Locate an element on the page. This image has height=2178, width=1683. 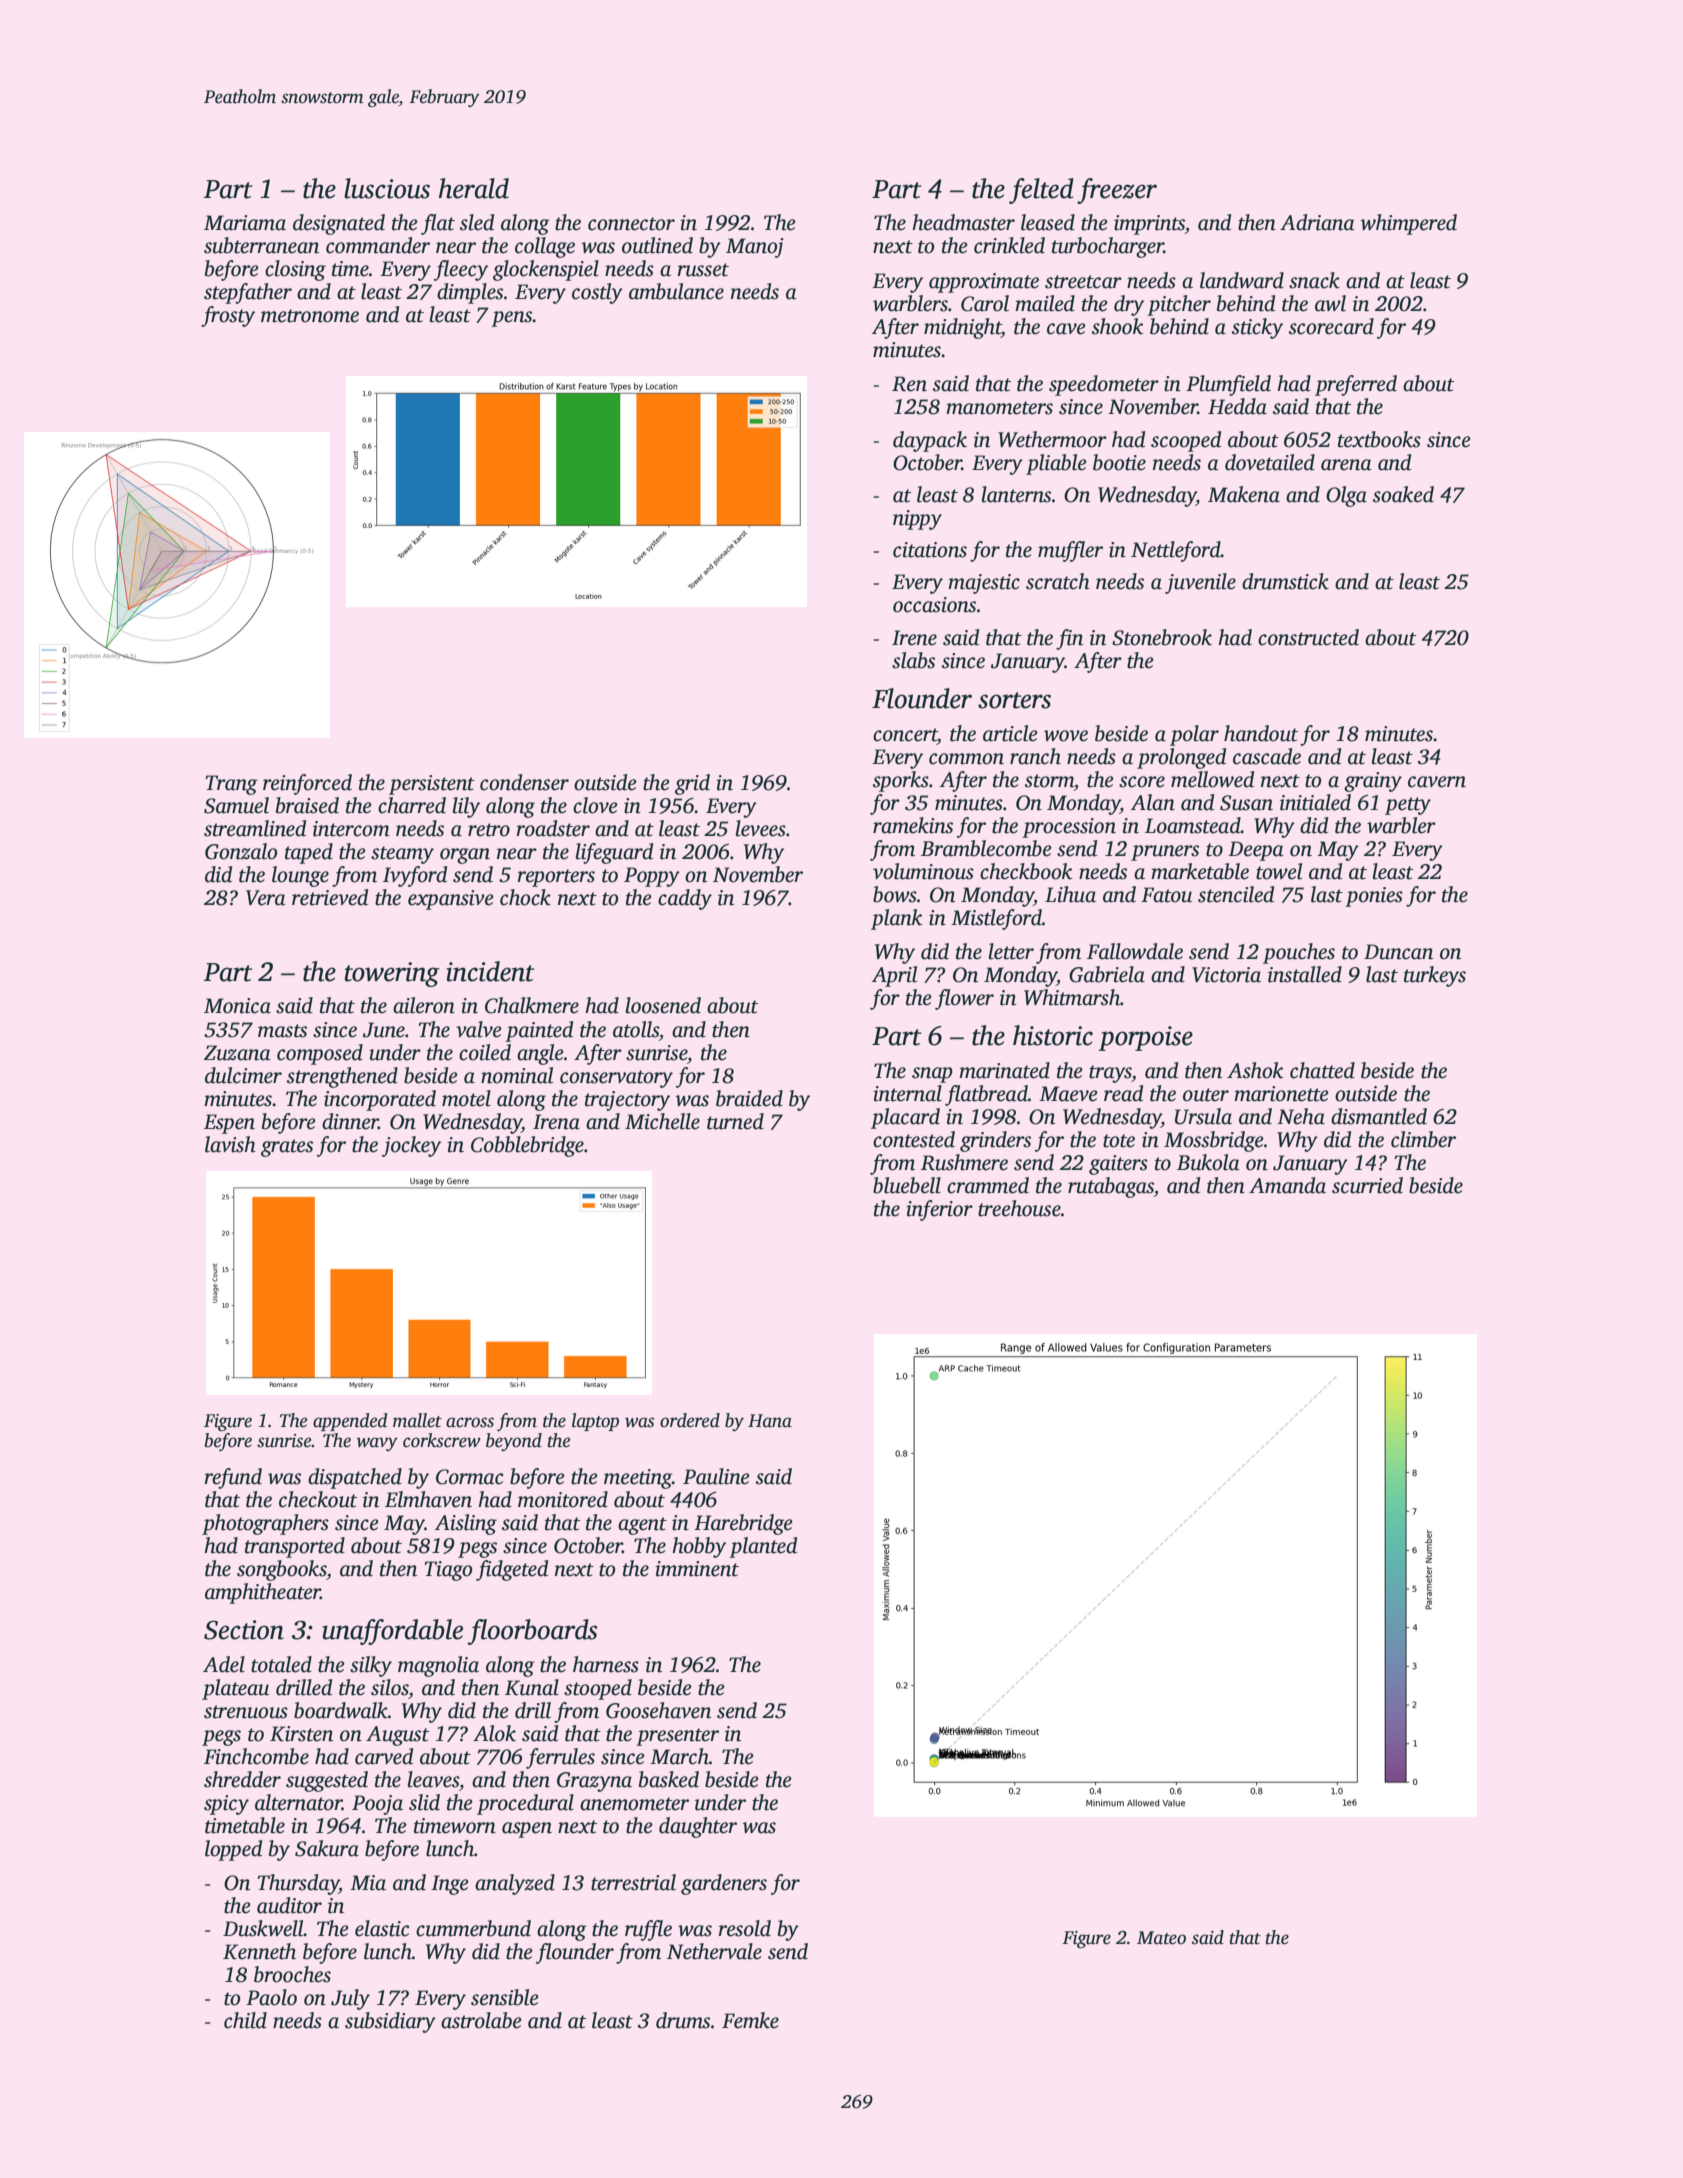
grid is located at coordinates (692, 784).
